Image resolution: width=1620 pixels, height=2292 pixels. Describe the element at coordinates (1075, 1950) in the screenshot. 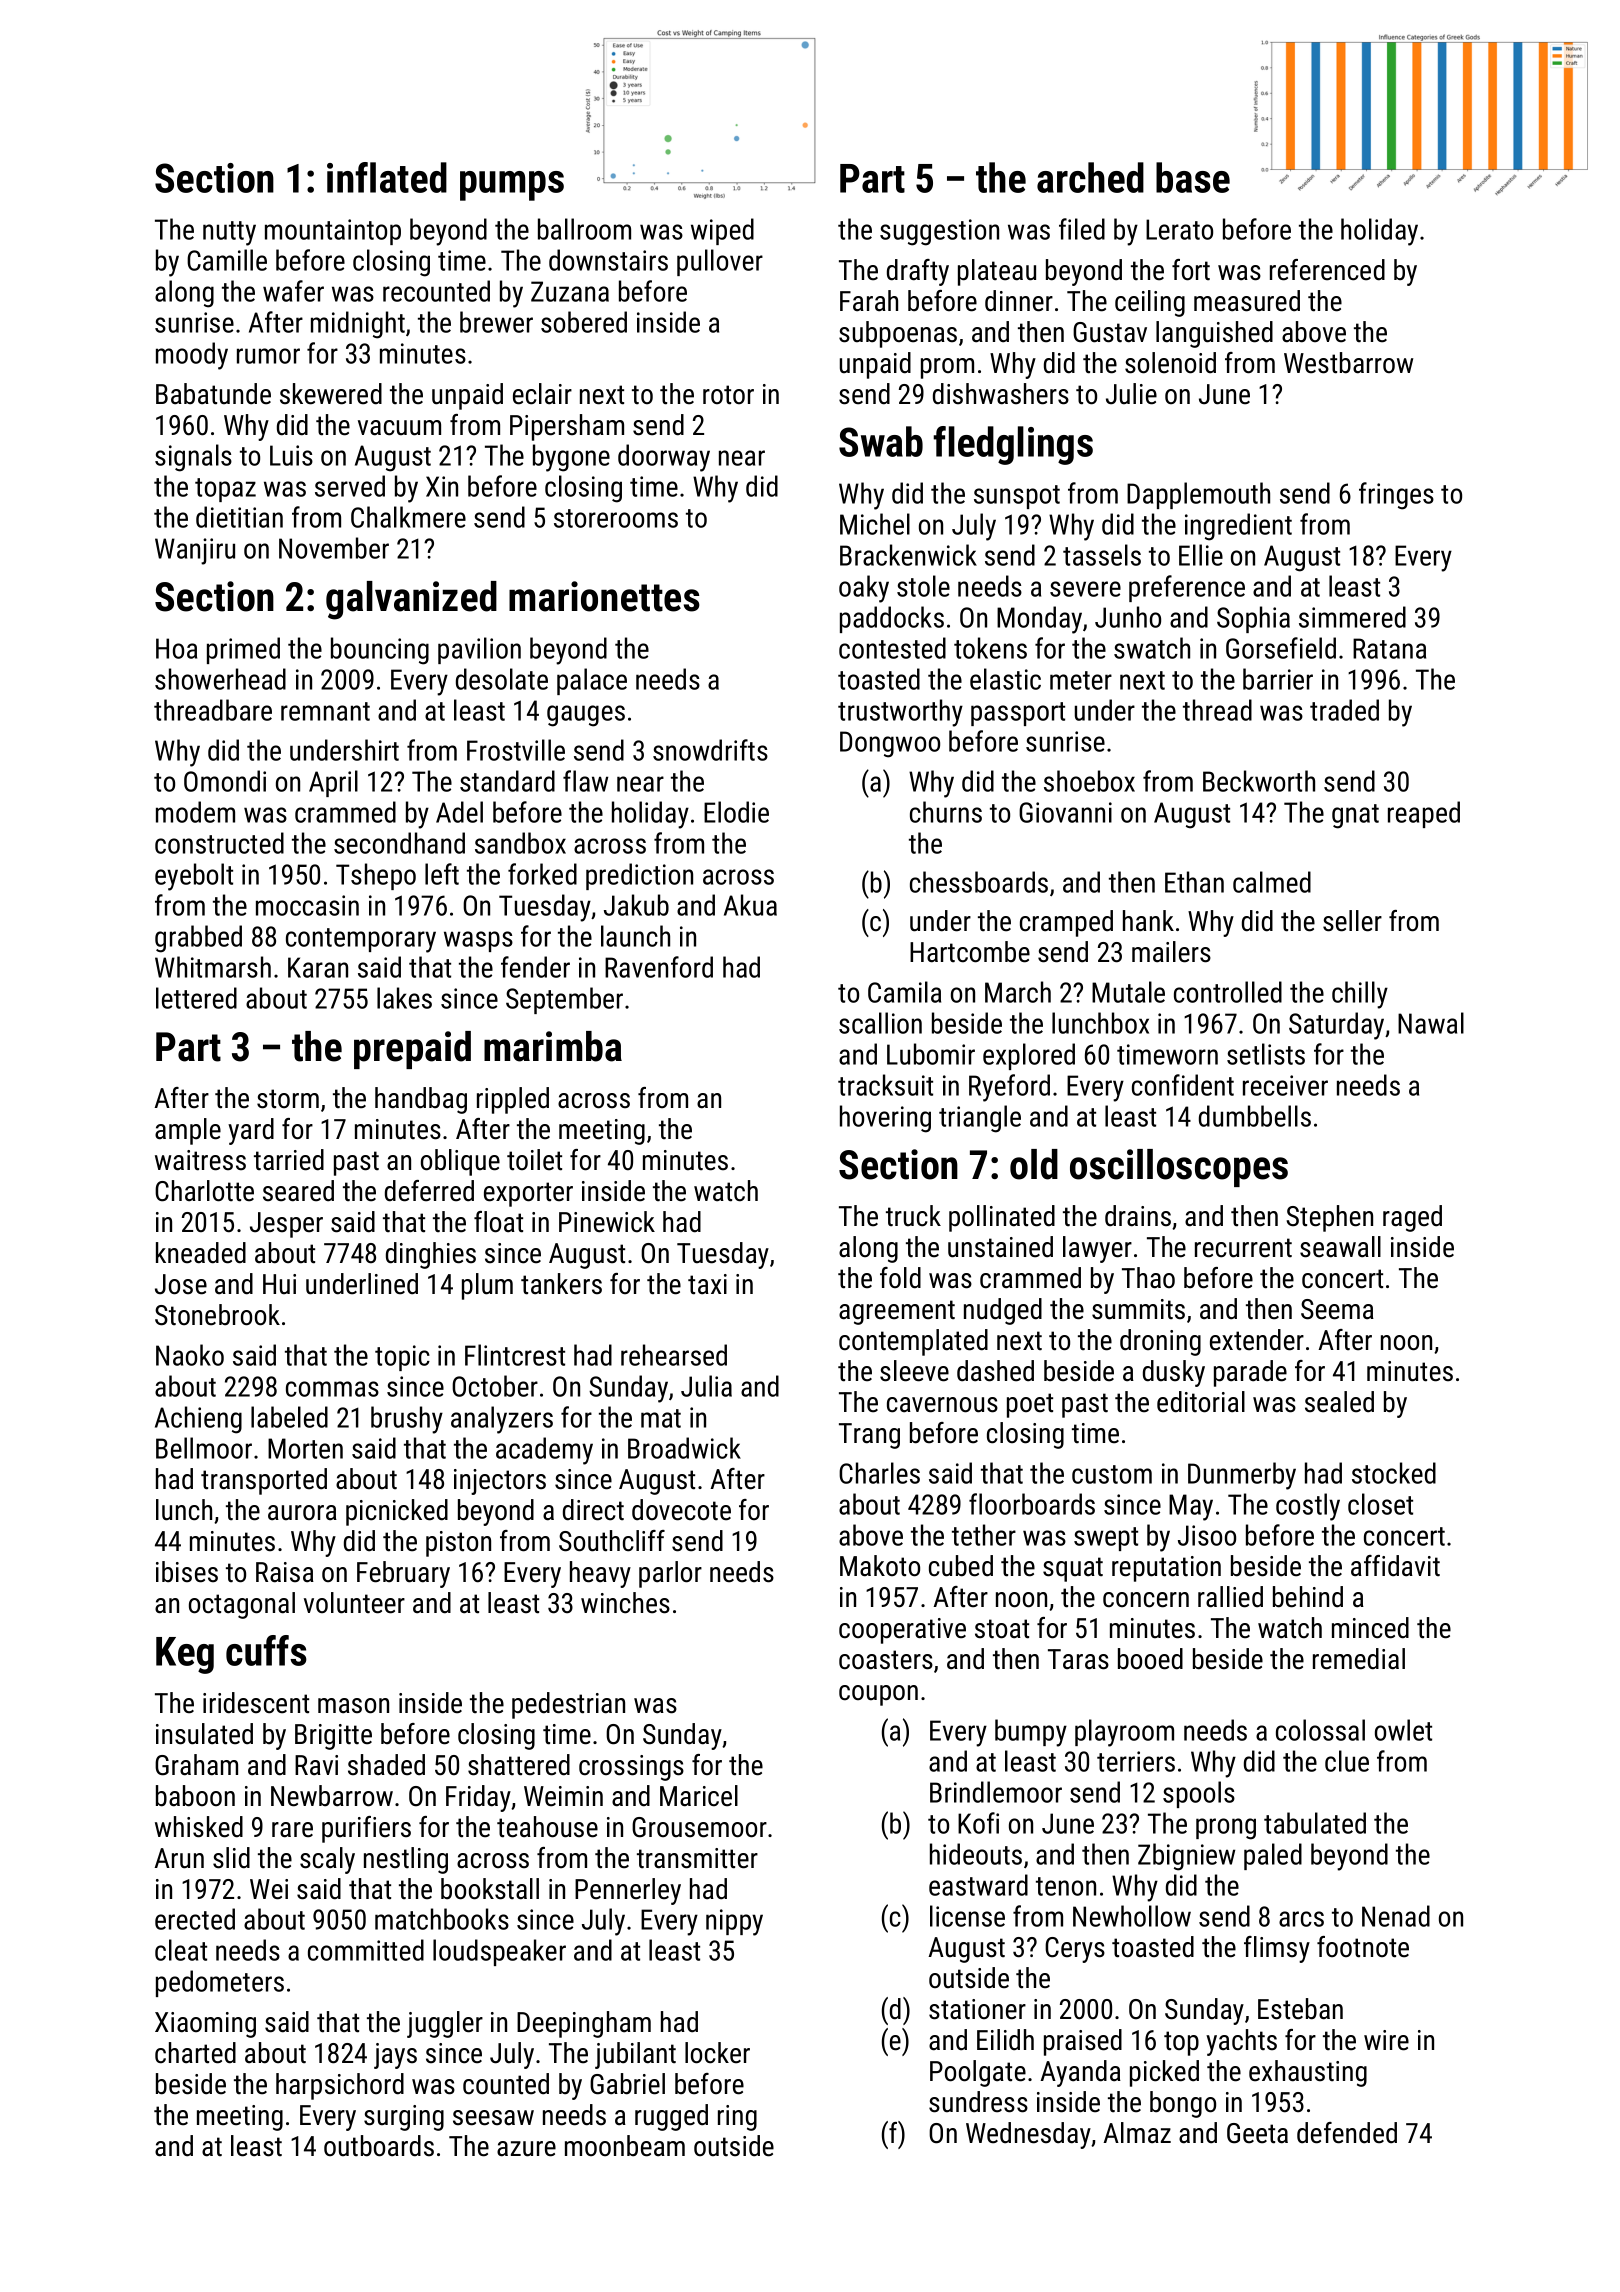

I see `Cerys` at that location.
